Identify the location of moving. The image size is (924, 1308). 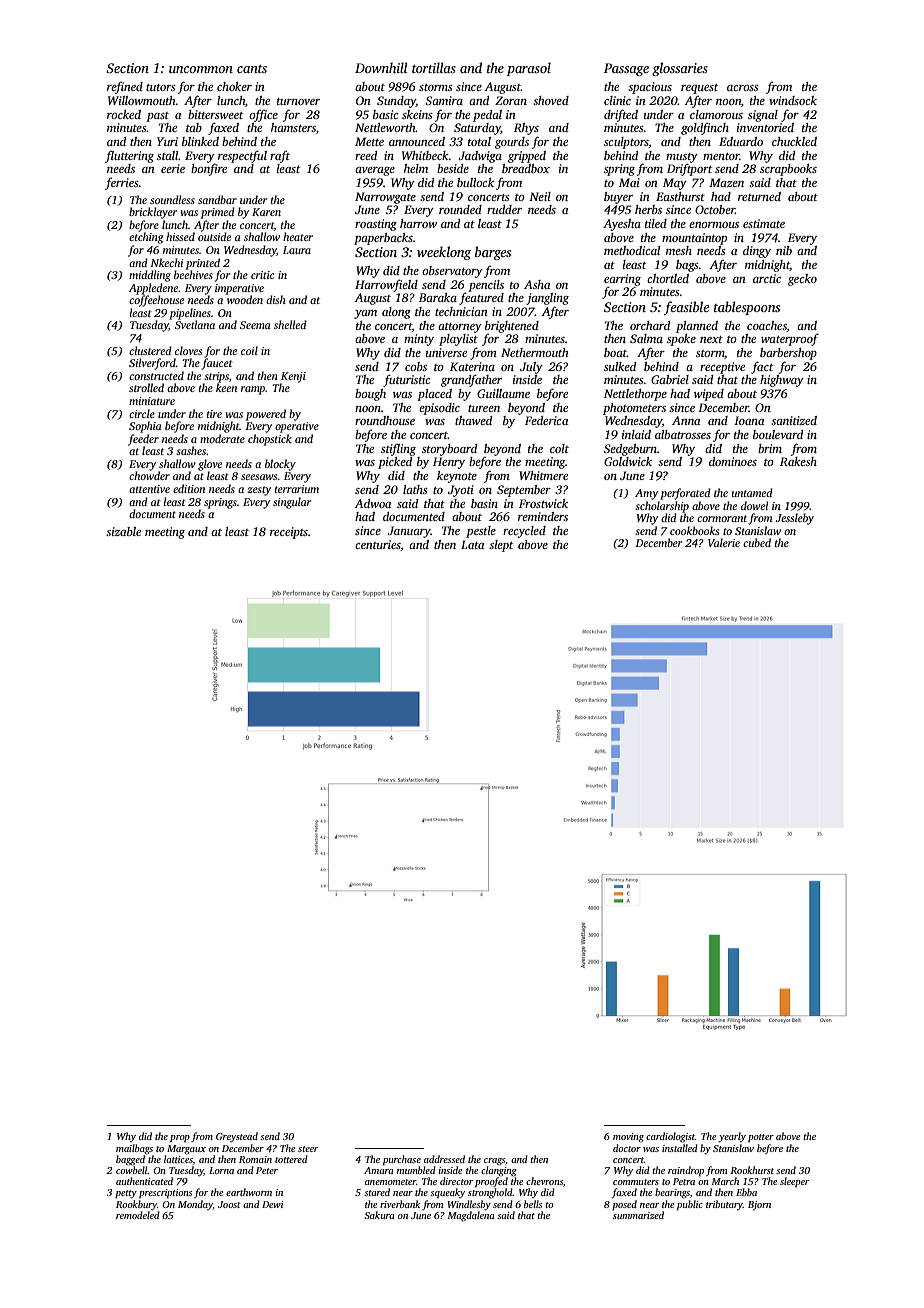
(628, 1138).
